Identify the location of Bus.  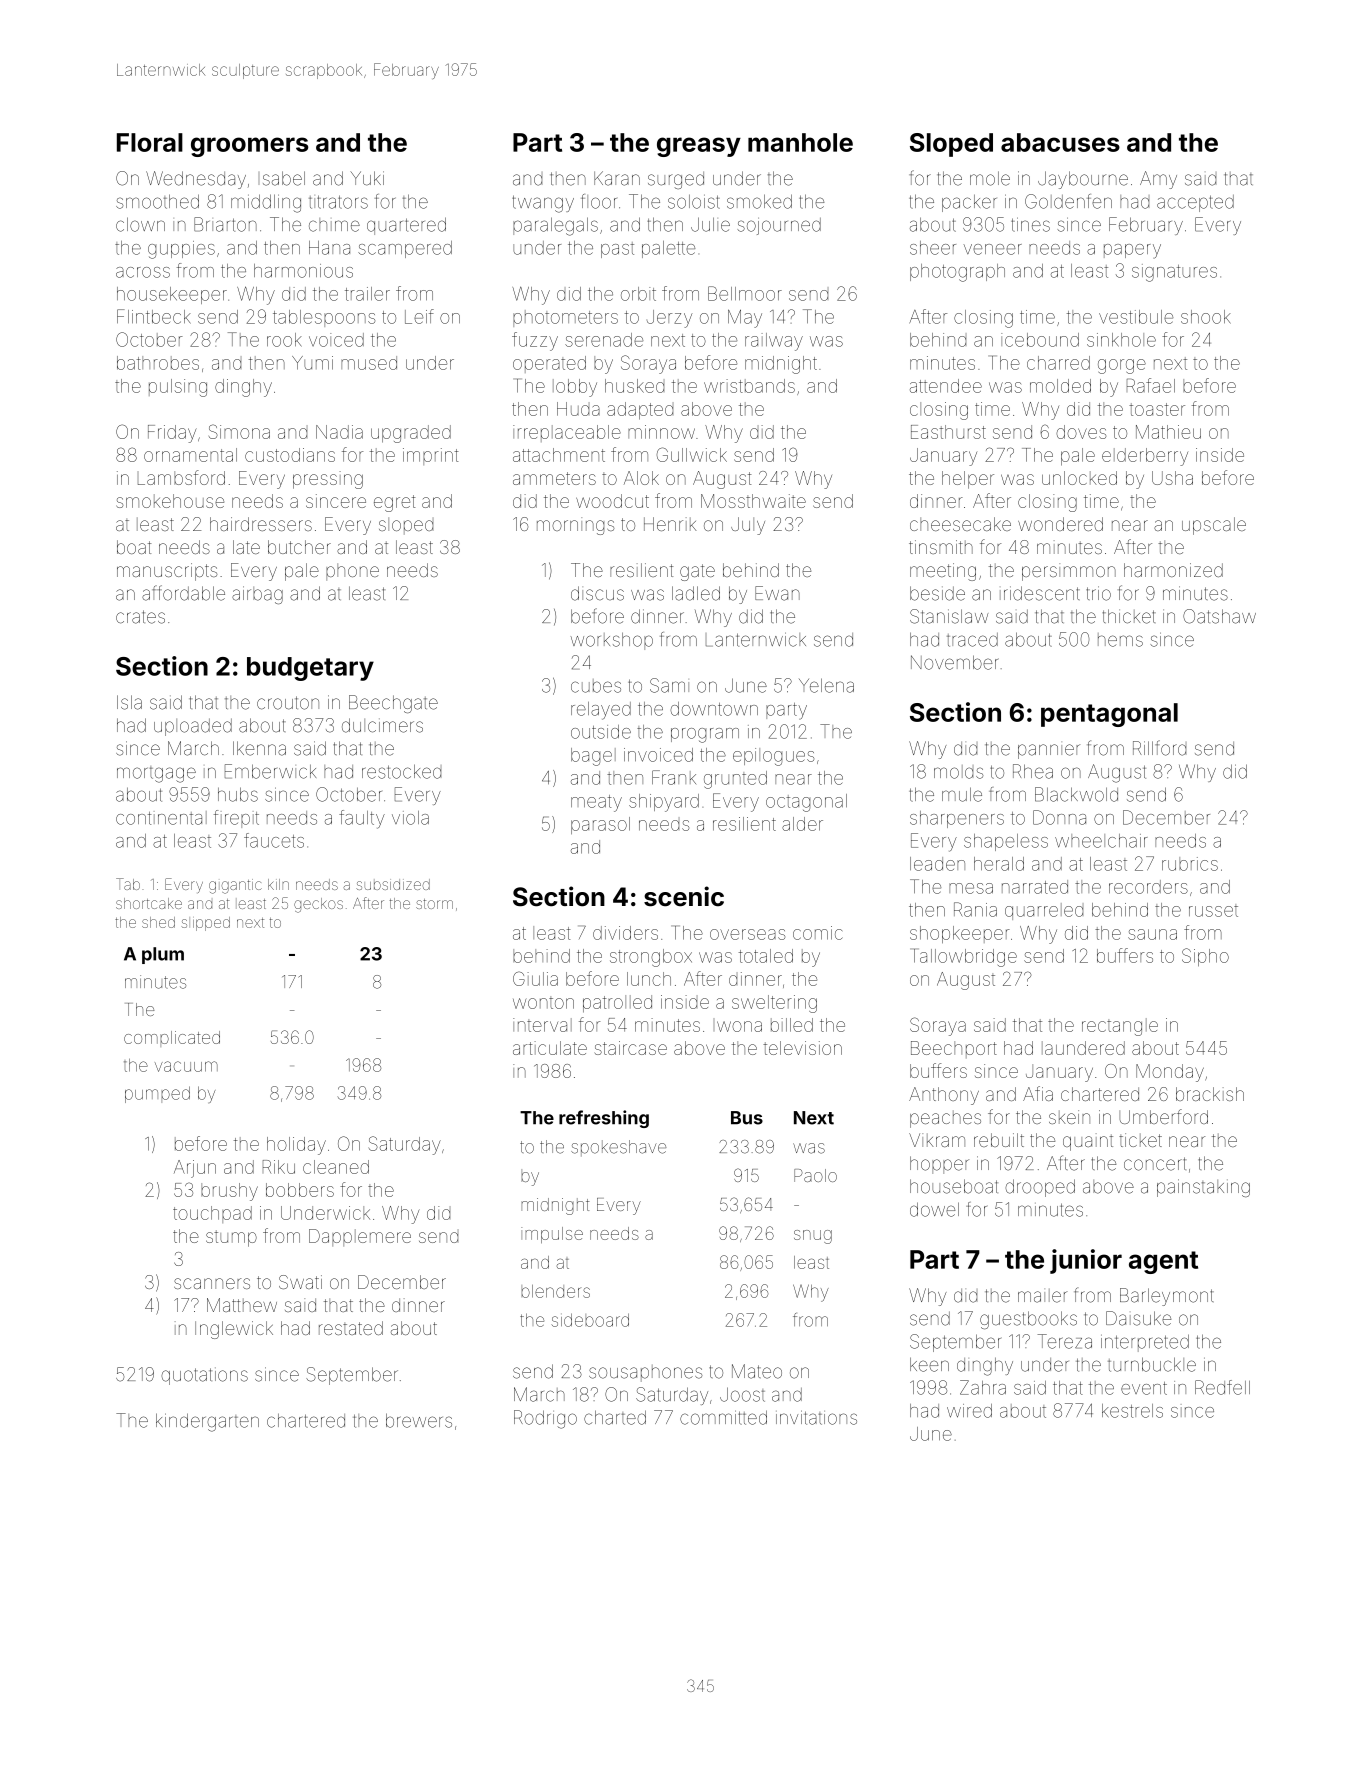
(747, 1118).
